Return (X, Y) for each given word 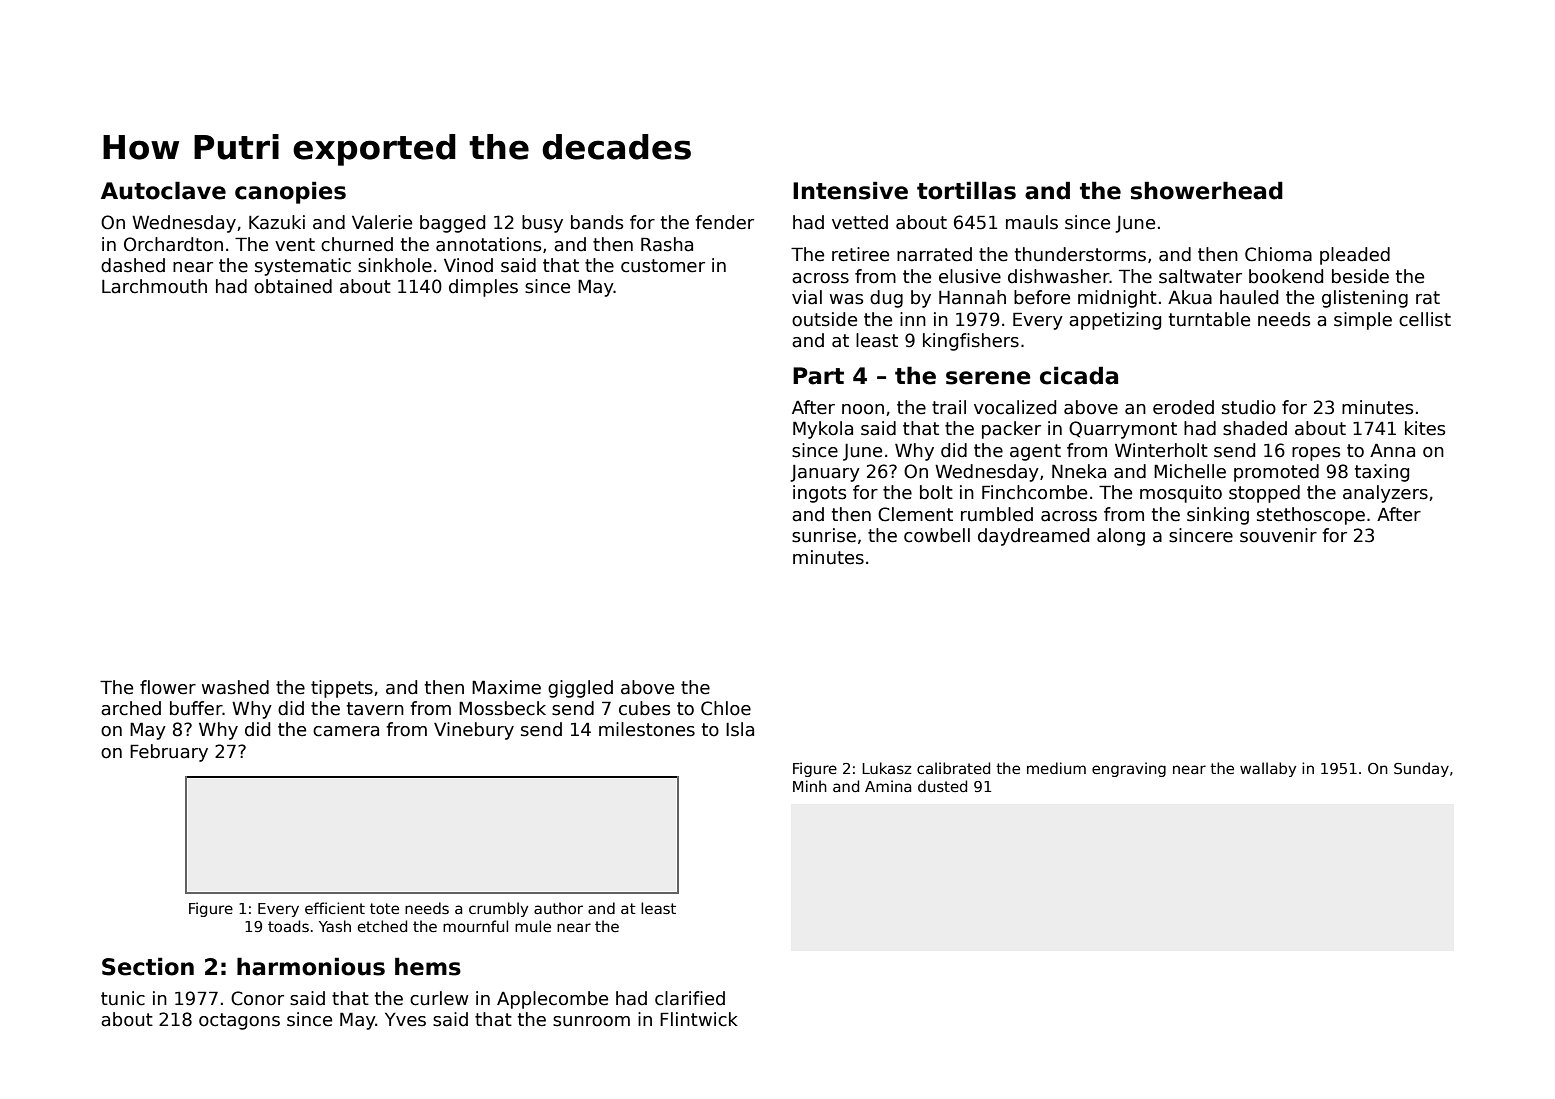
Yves (405, 1020)
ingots (819, 494)
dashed (133, 265)
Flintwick (699, 1019)
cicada (1079, 375)
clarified (690, 998)
